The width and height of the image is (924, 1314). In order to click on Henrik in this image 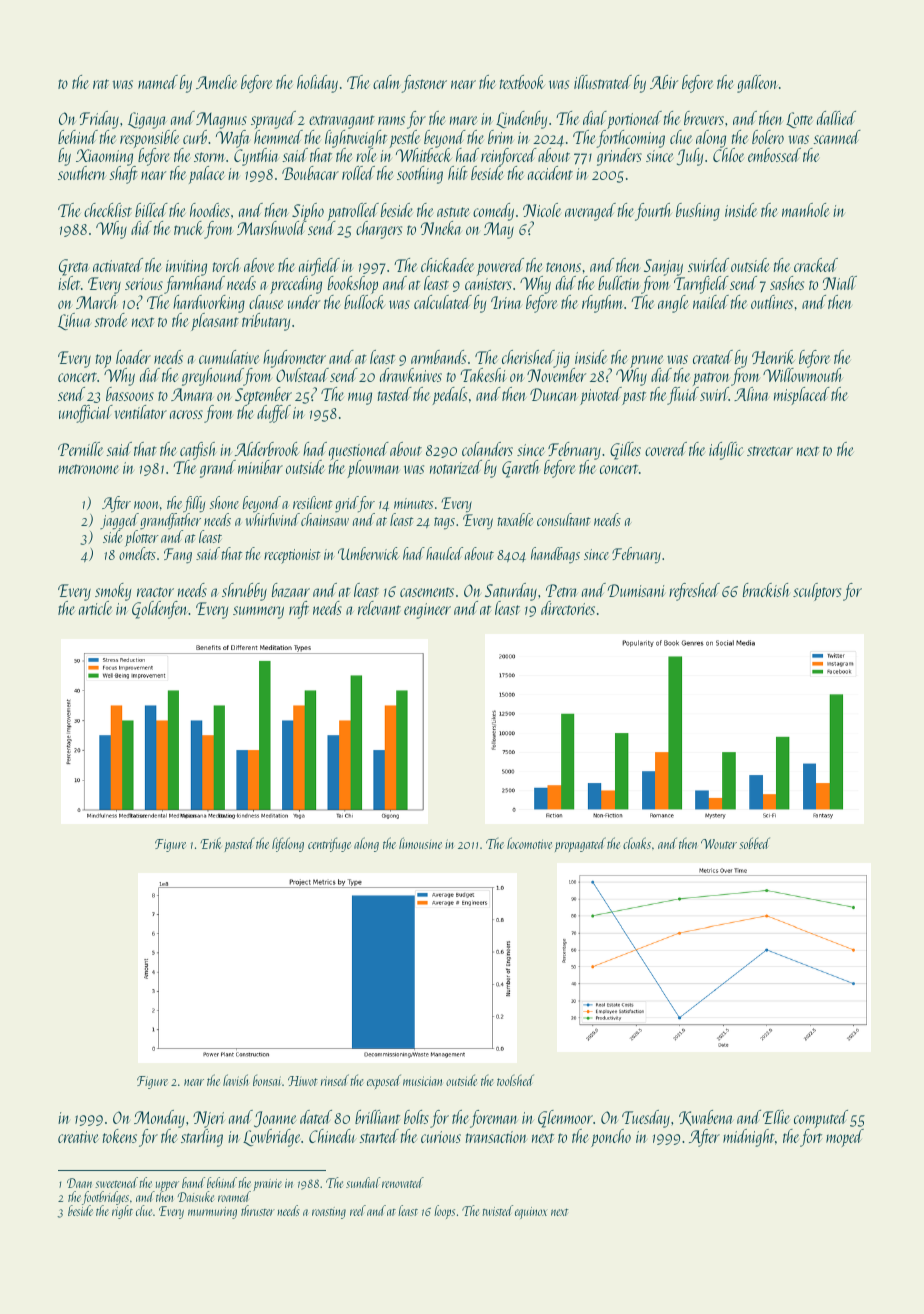, I will do `click(773, 357)`.
